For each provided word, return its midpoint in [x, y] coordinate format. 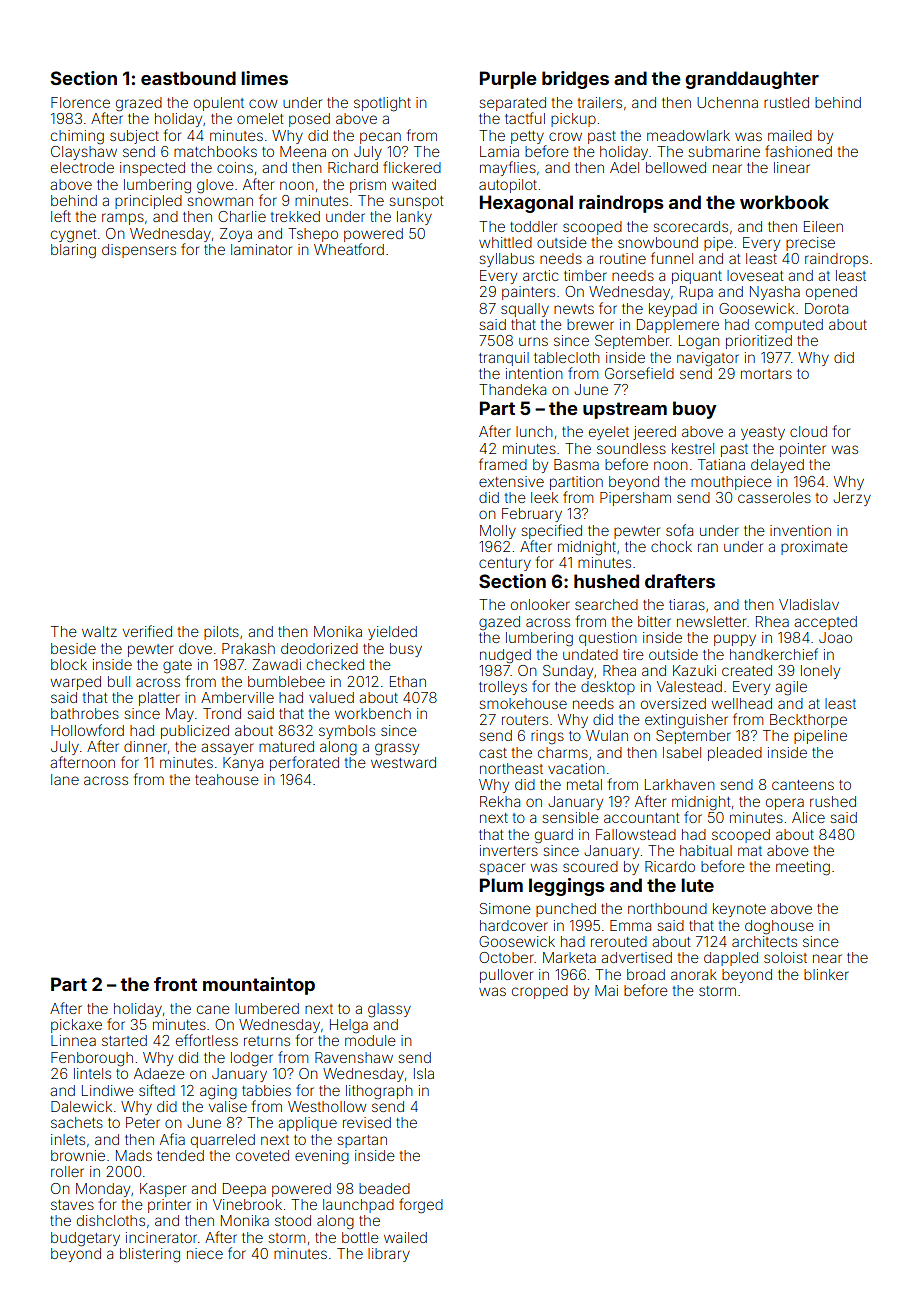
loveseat [755, 275]
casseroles [774, 497]
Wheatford [349, 249]
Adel [624, 167]
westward [403, 762]
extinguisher [686, 721]
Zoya [236, 235]
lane [65, 779]
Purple [508, 80]
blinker [826, 974]
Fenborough [92, 1059]
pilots [221, 633]
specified [551, 531]
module [370, 1040]
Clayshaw [84, 153]
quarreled [223, 1141]
